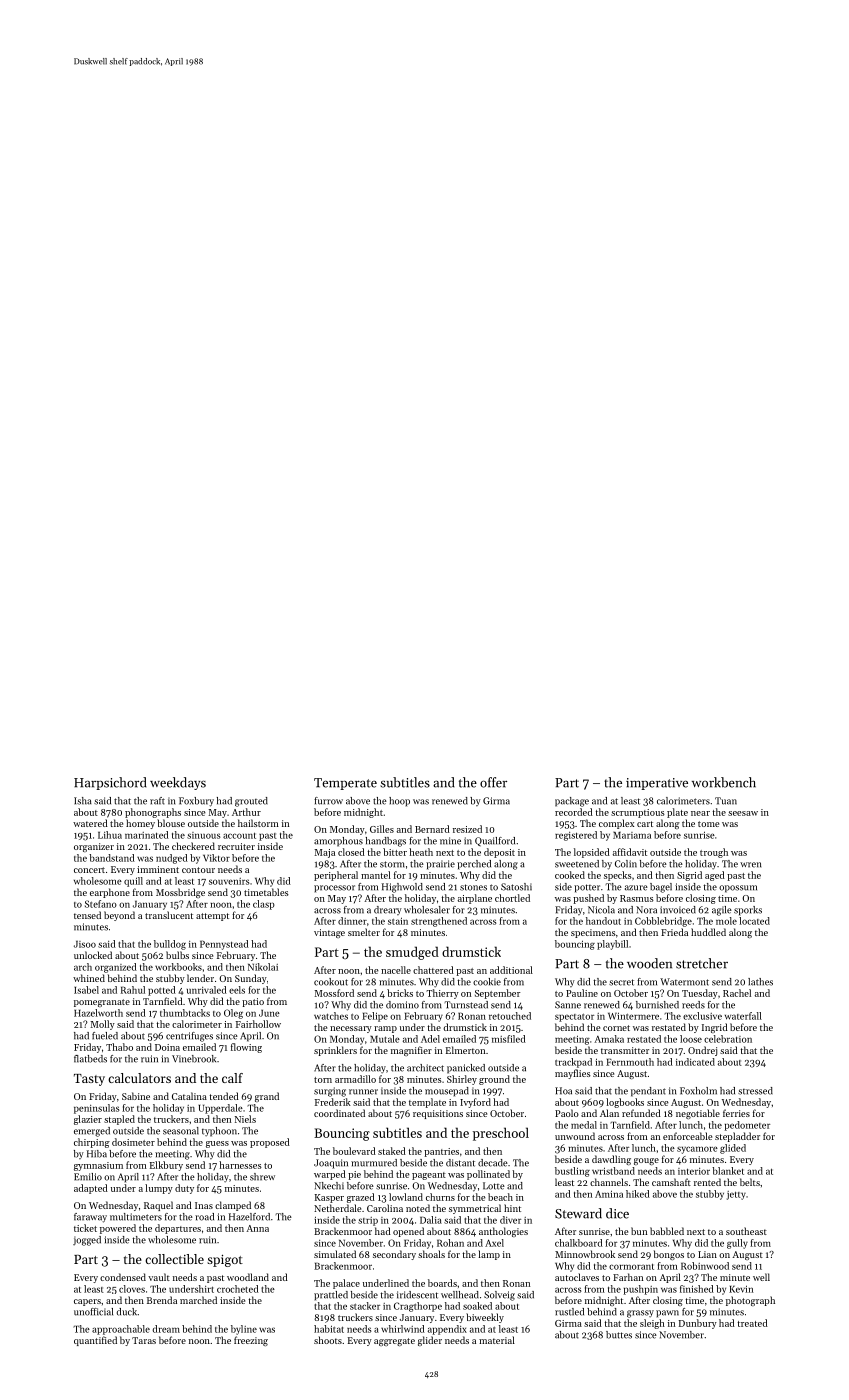 This screenshot has width=849, height=1400. Describe the element at coordinates (174, 1259) in the screenshot. I see `collectible` at that location.
